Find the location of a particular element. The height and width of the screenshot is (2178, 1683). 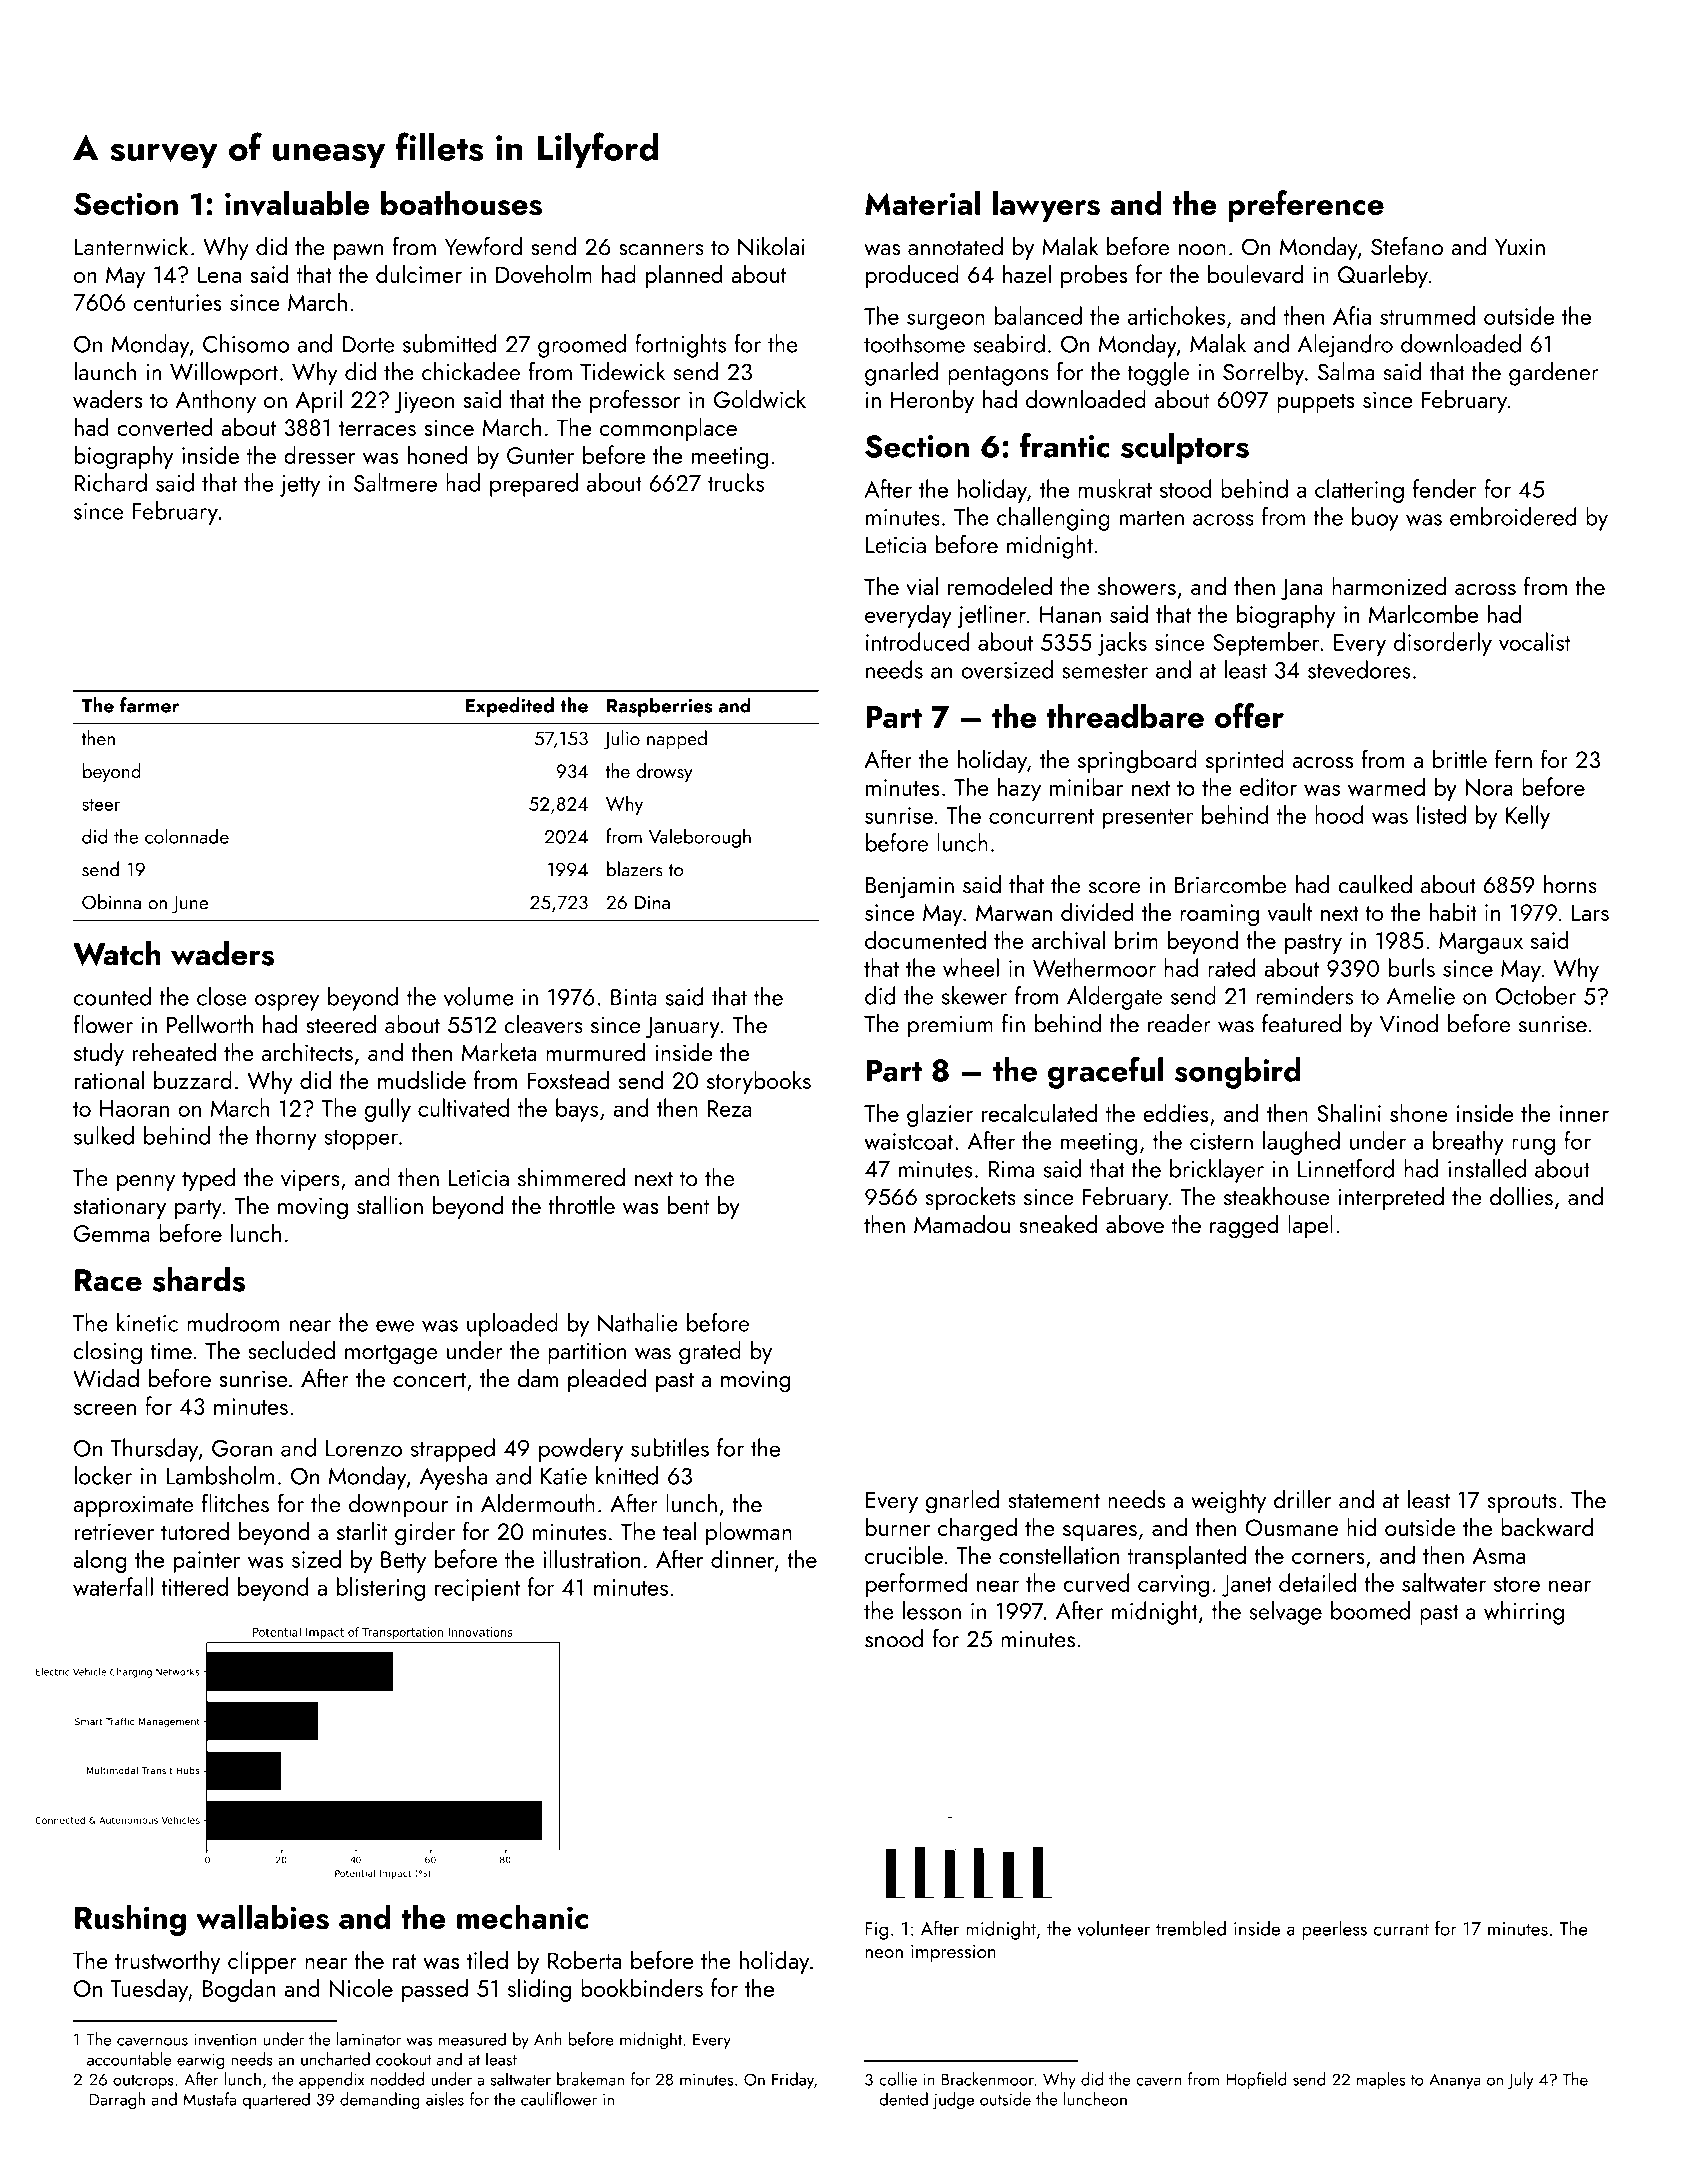

backward is located at coordinates (1547, 1527).
